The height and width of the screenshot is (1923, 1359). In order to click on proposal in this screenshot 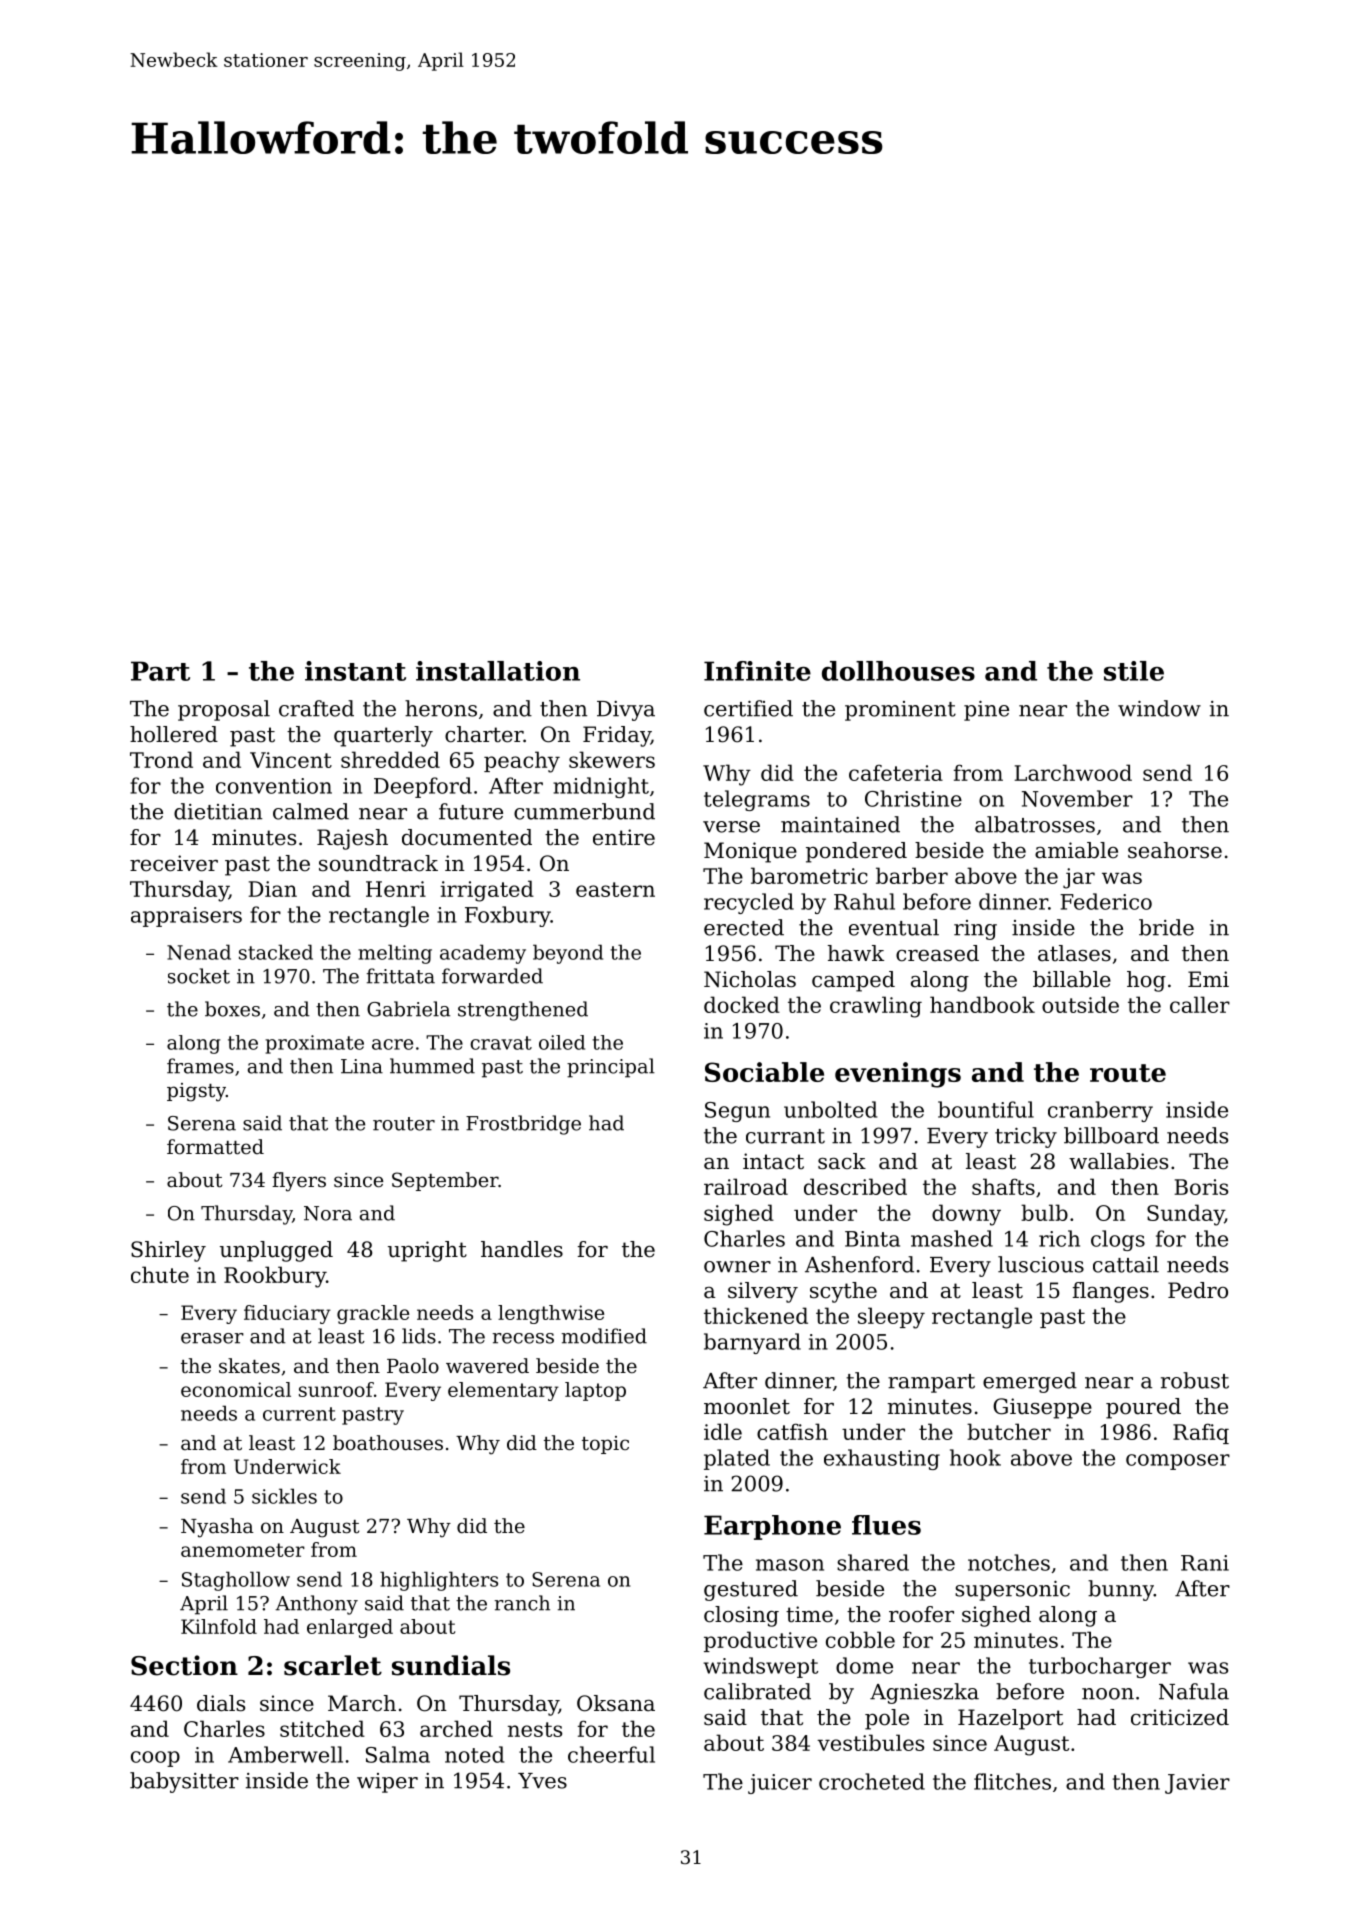, I will do `click(224, 710)`.
